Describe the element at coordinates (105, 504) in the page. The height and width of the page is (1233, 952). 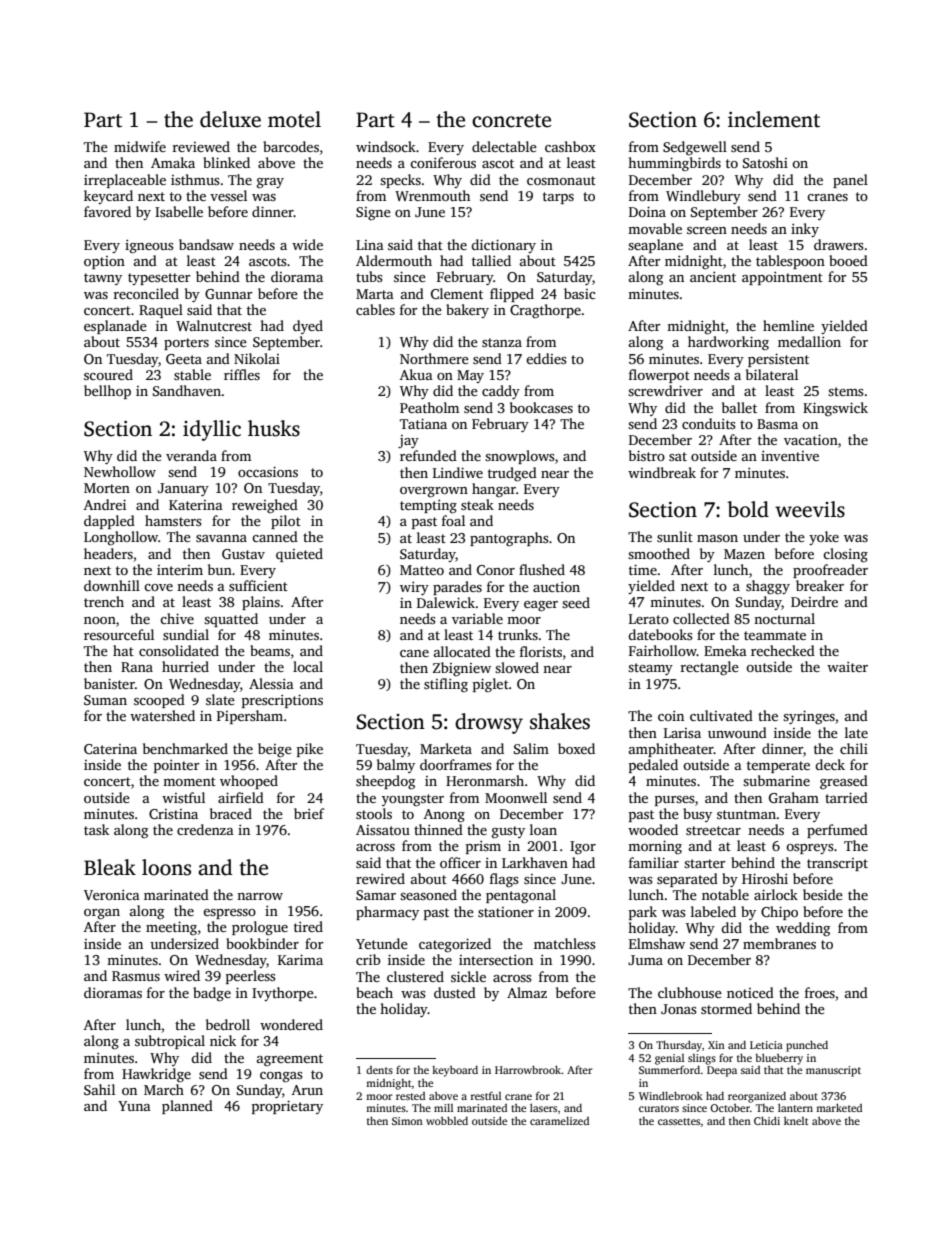
I see `Andrei` at that location.
